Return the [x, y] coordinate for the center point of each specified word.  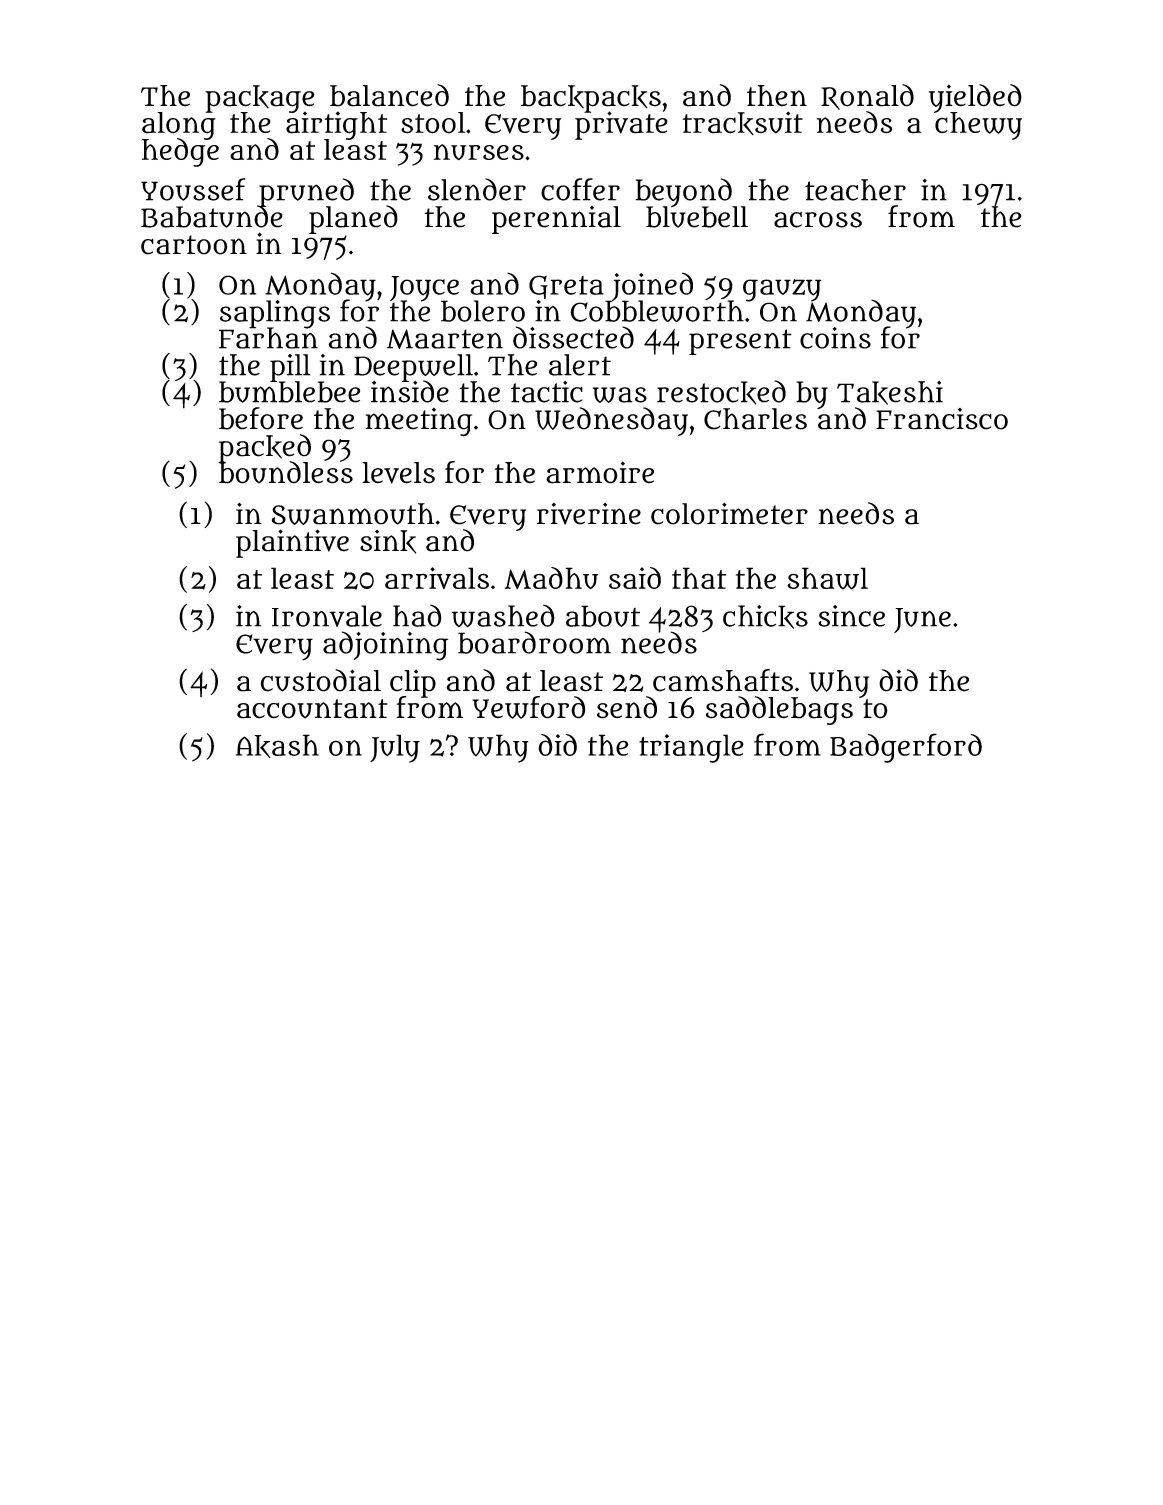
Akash [277, 746]
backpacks [591, 98]
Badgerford [906, 748]
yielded [975, 98]
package [260, 98]
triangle [691, 748]
